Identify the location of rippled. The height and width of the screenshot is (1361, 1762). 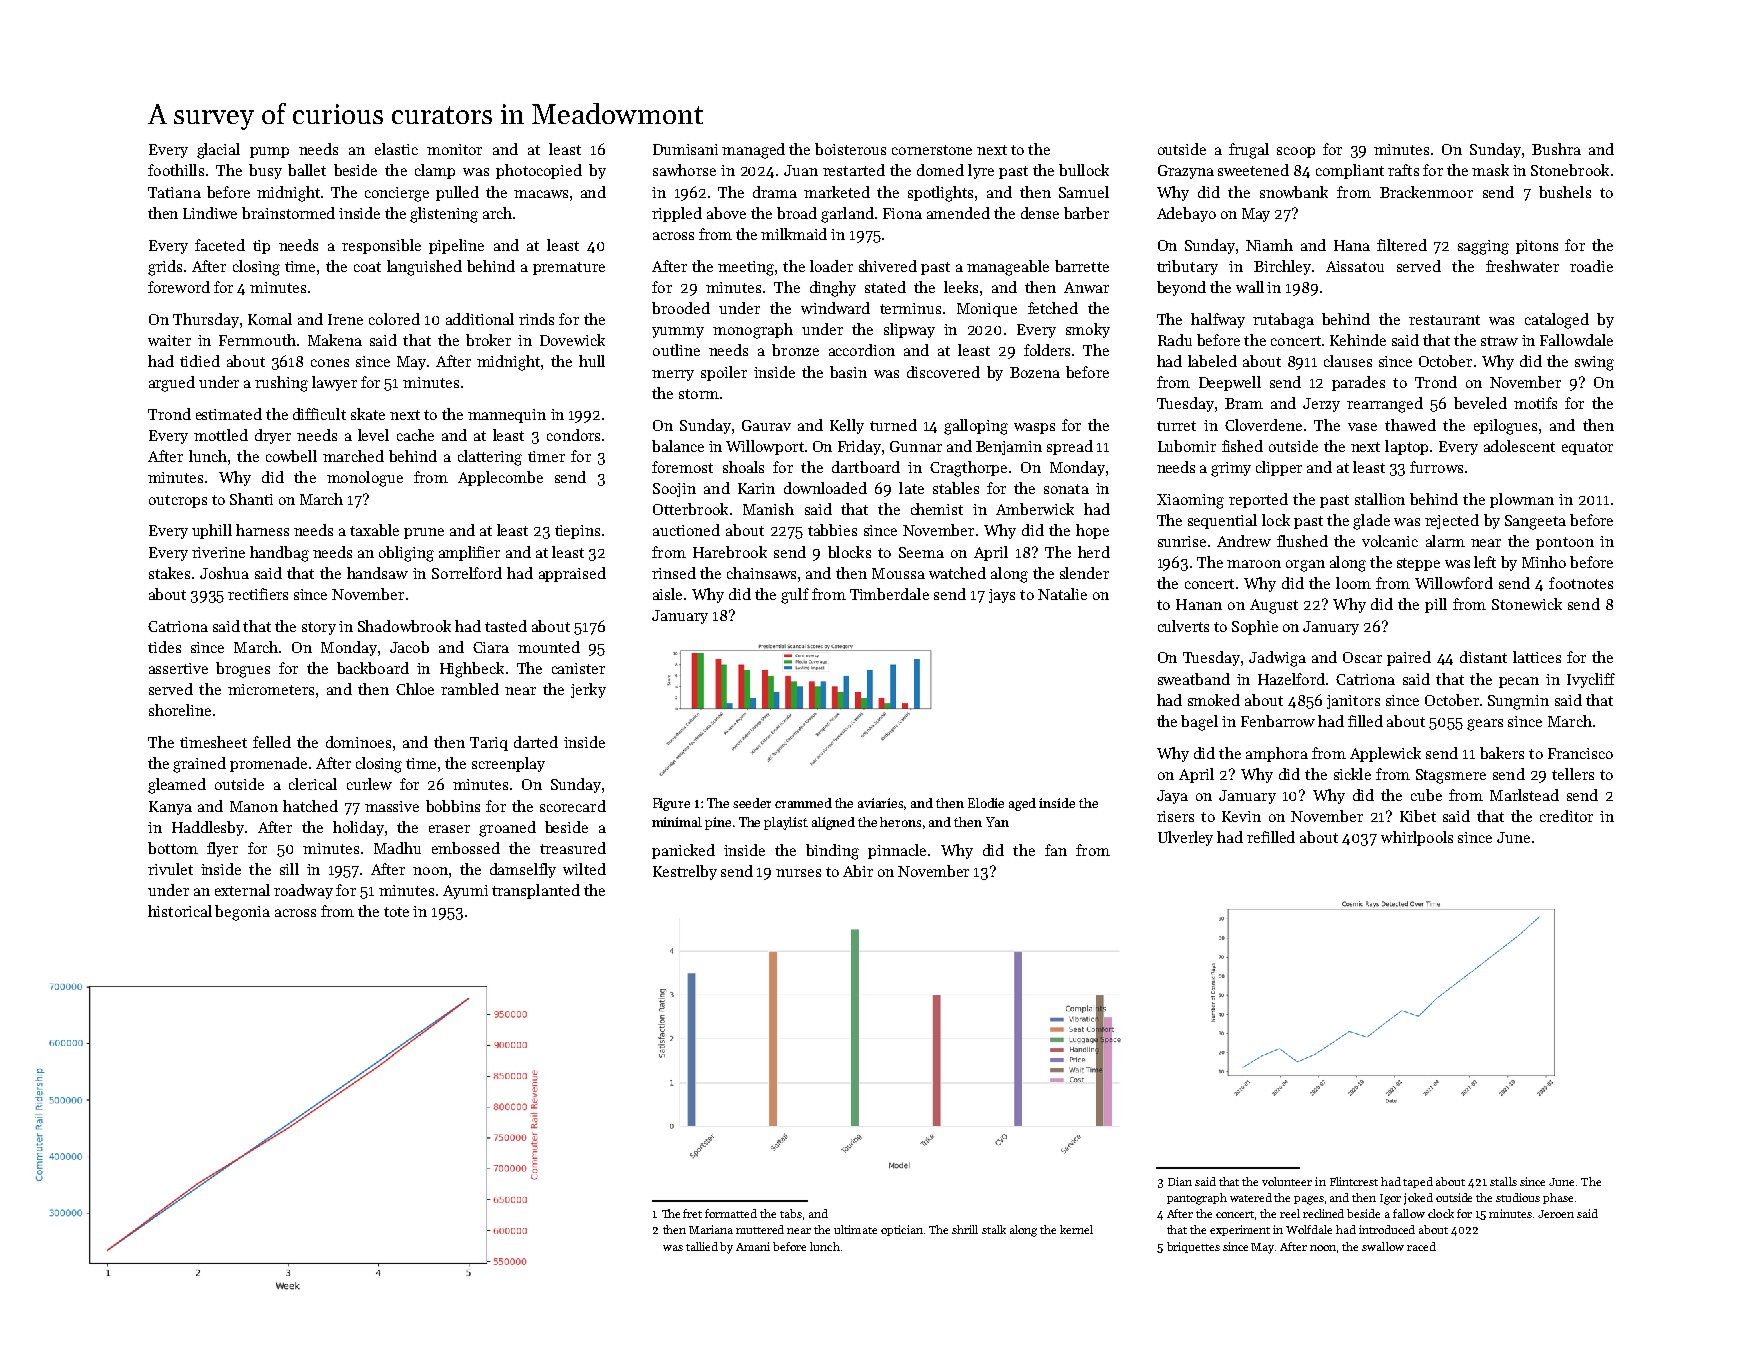
(677, 214).
